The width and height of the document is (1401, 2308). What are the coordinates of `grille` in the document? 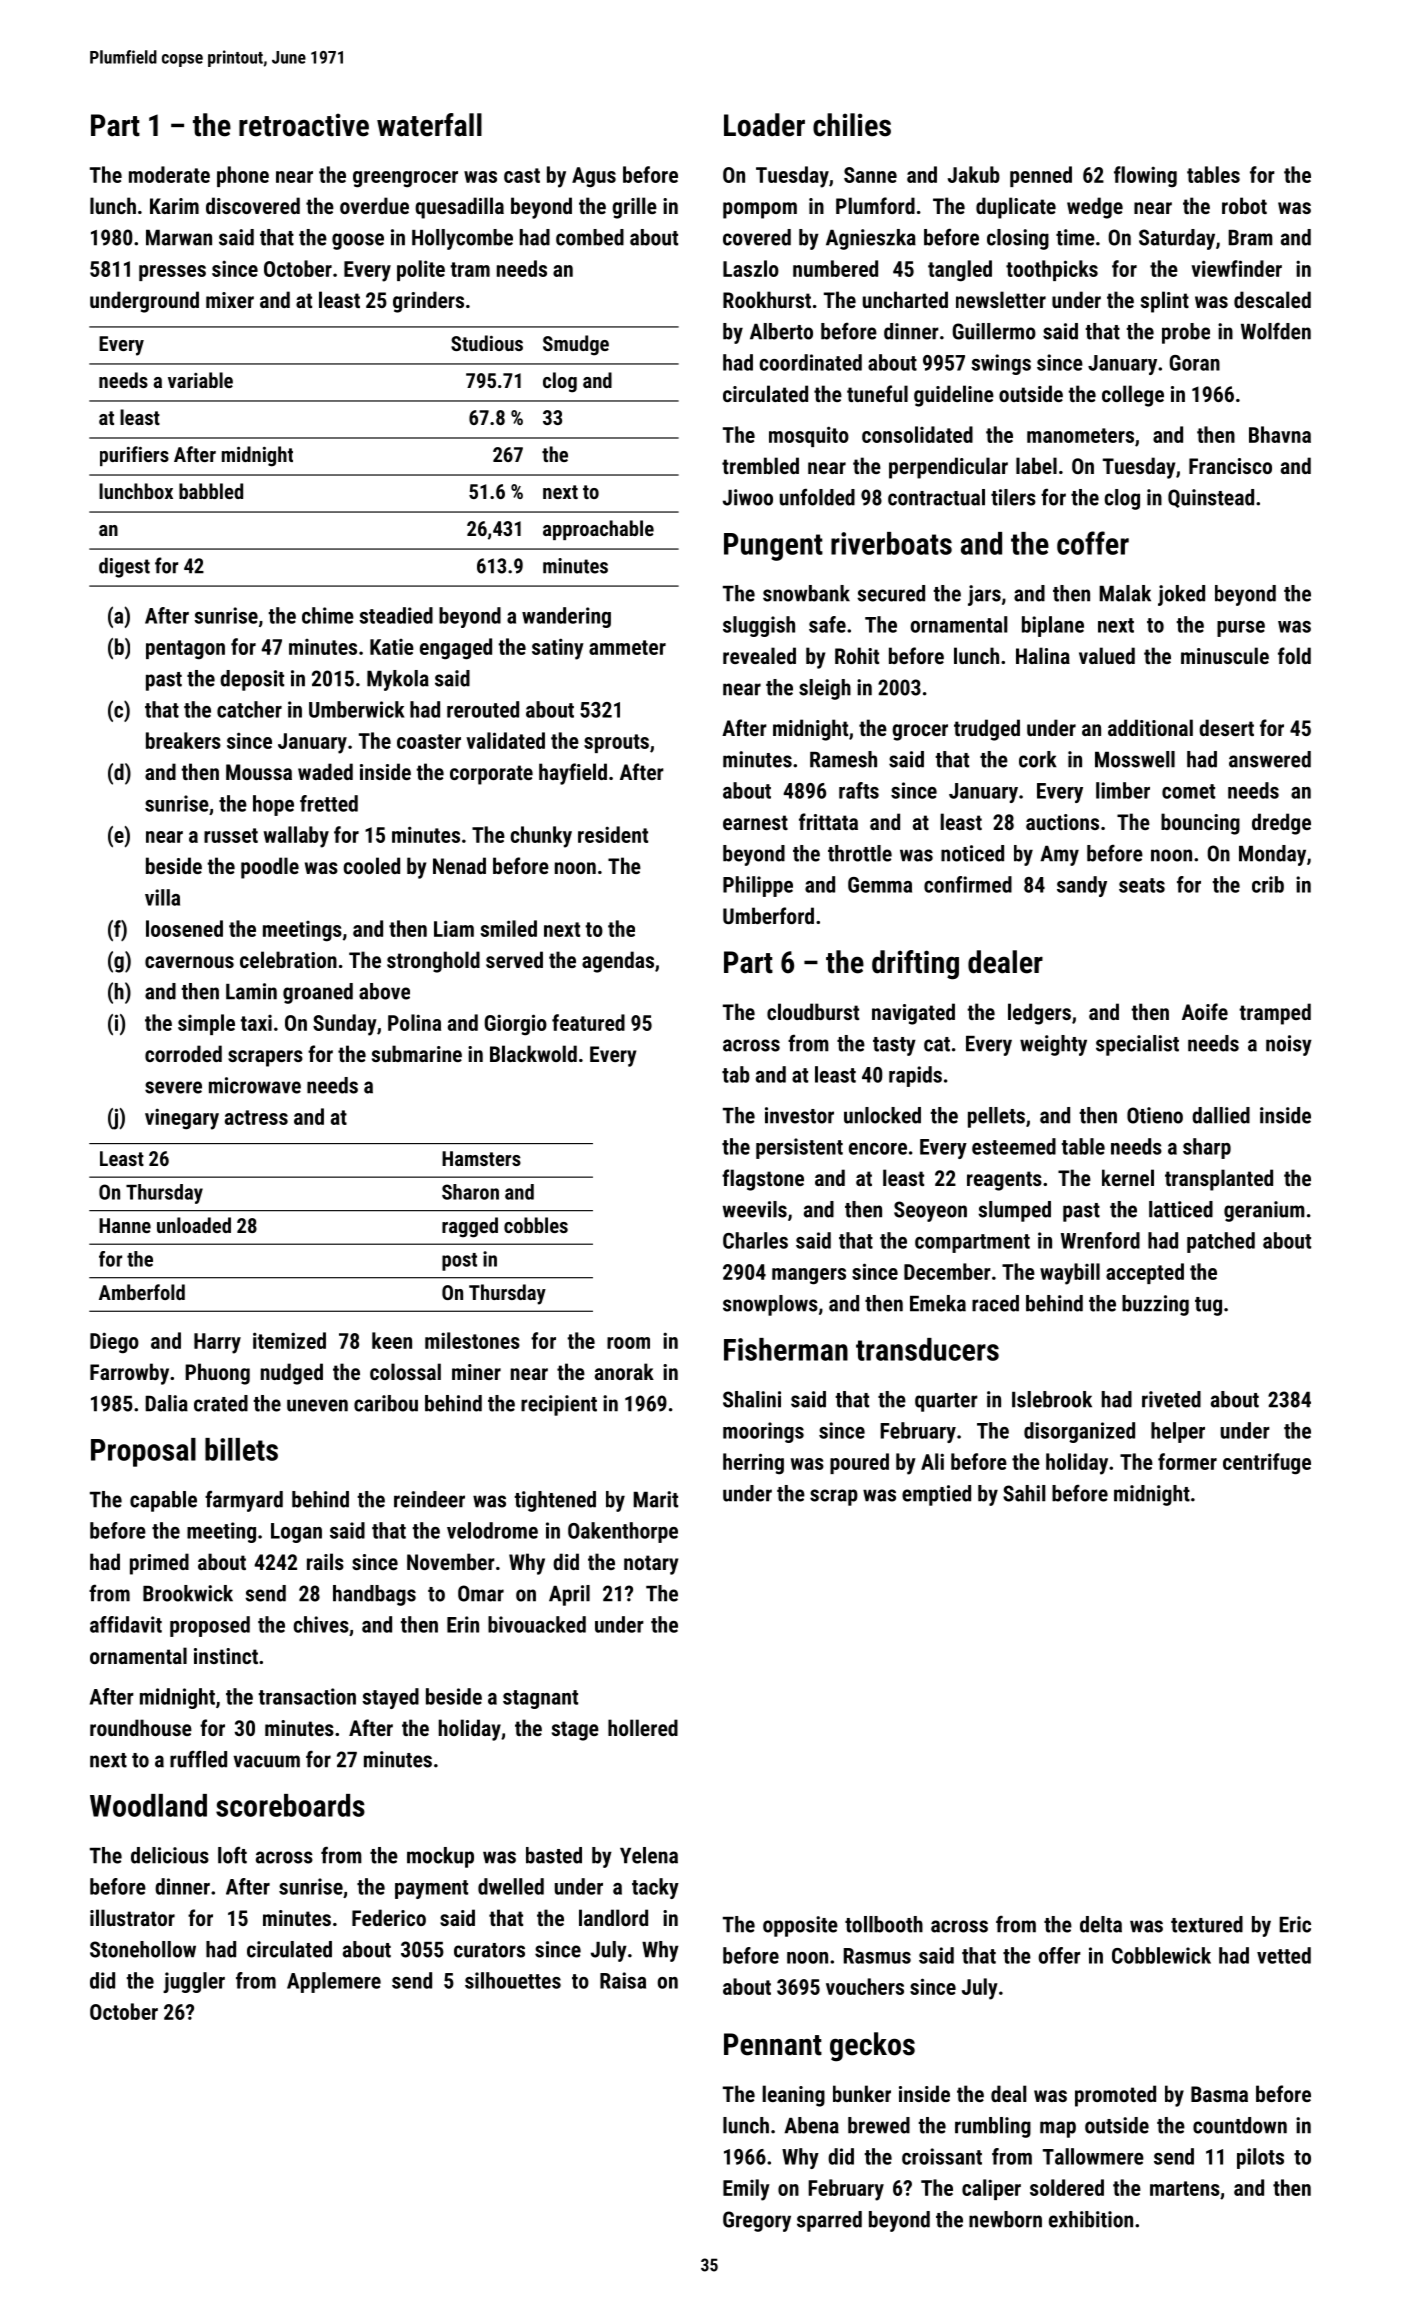 It's located at (634, 208).
